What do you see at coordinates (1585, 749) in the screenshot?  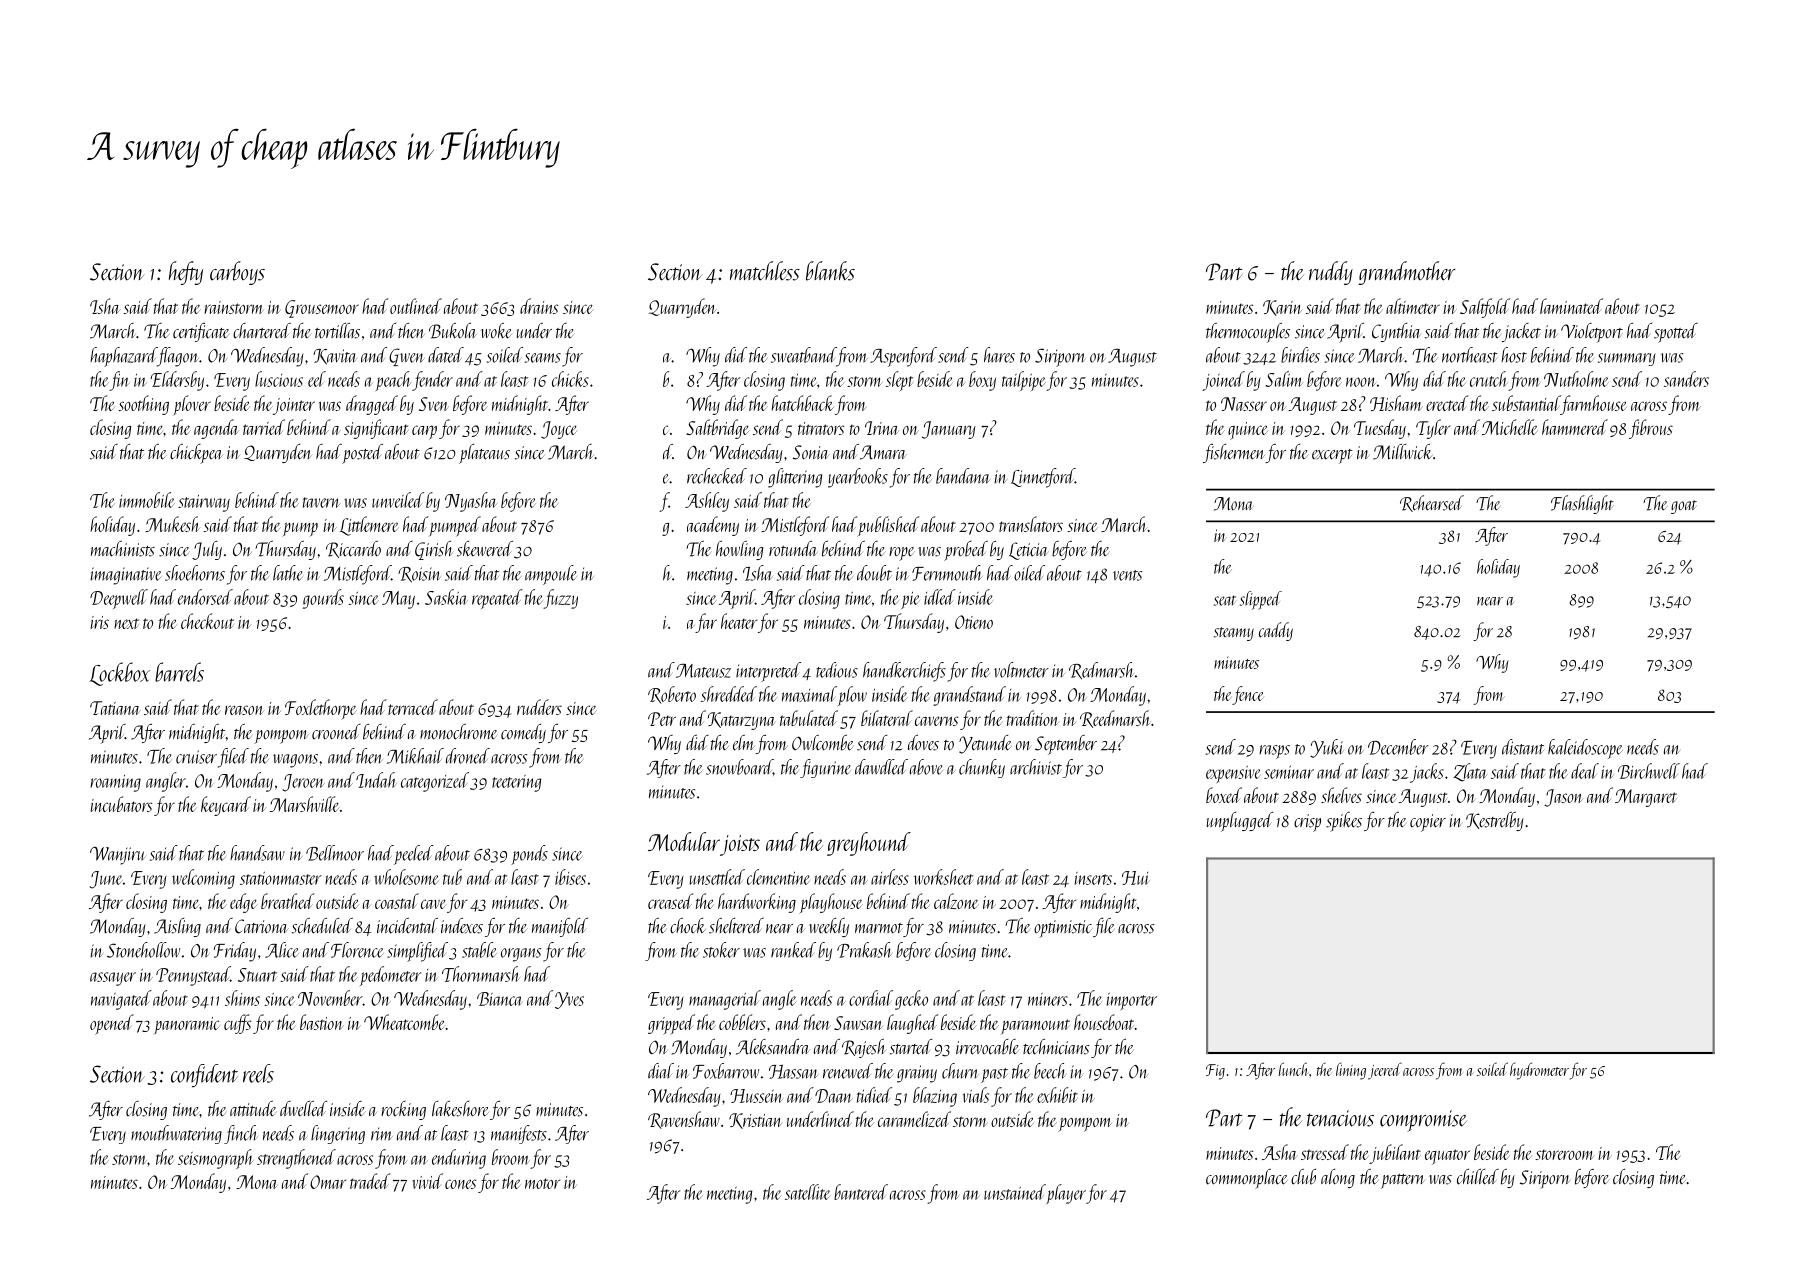 I see `kaleidoscope` at bounding box center [1585, 749].
